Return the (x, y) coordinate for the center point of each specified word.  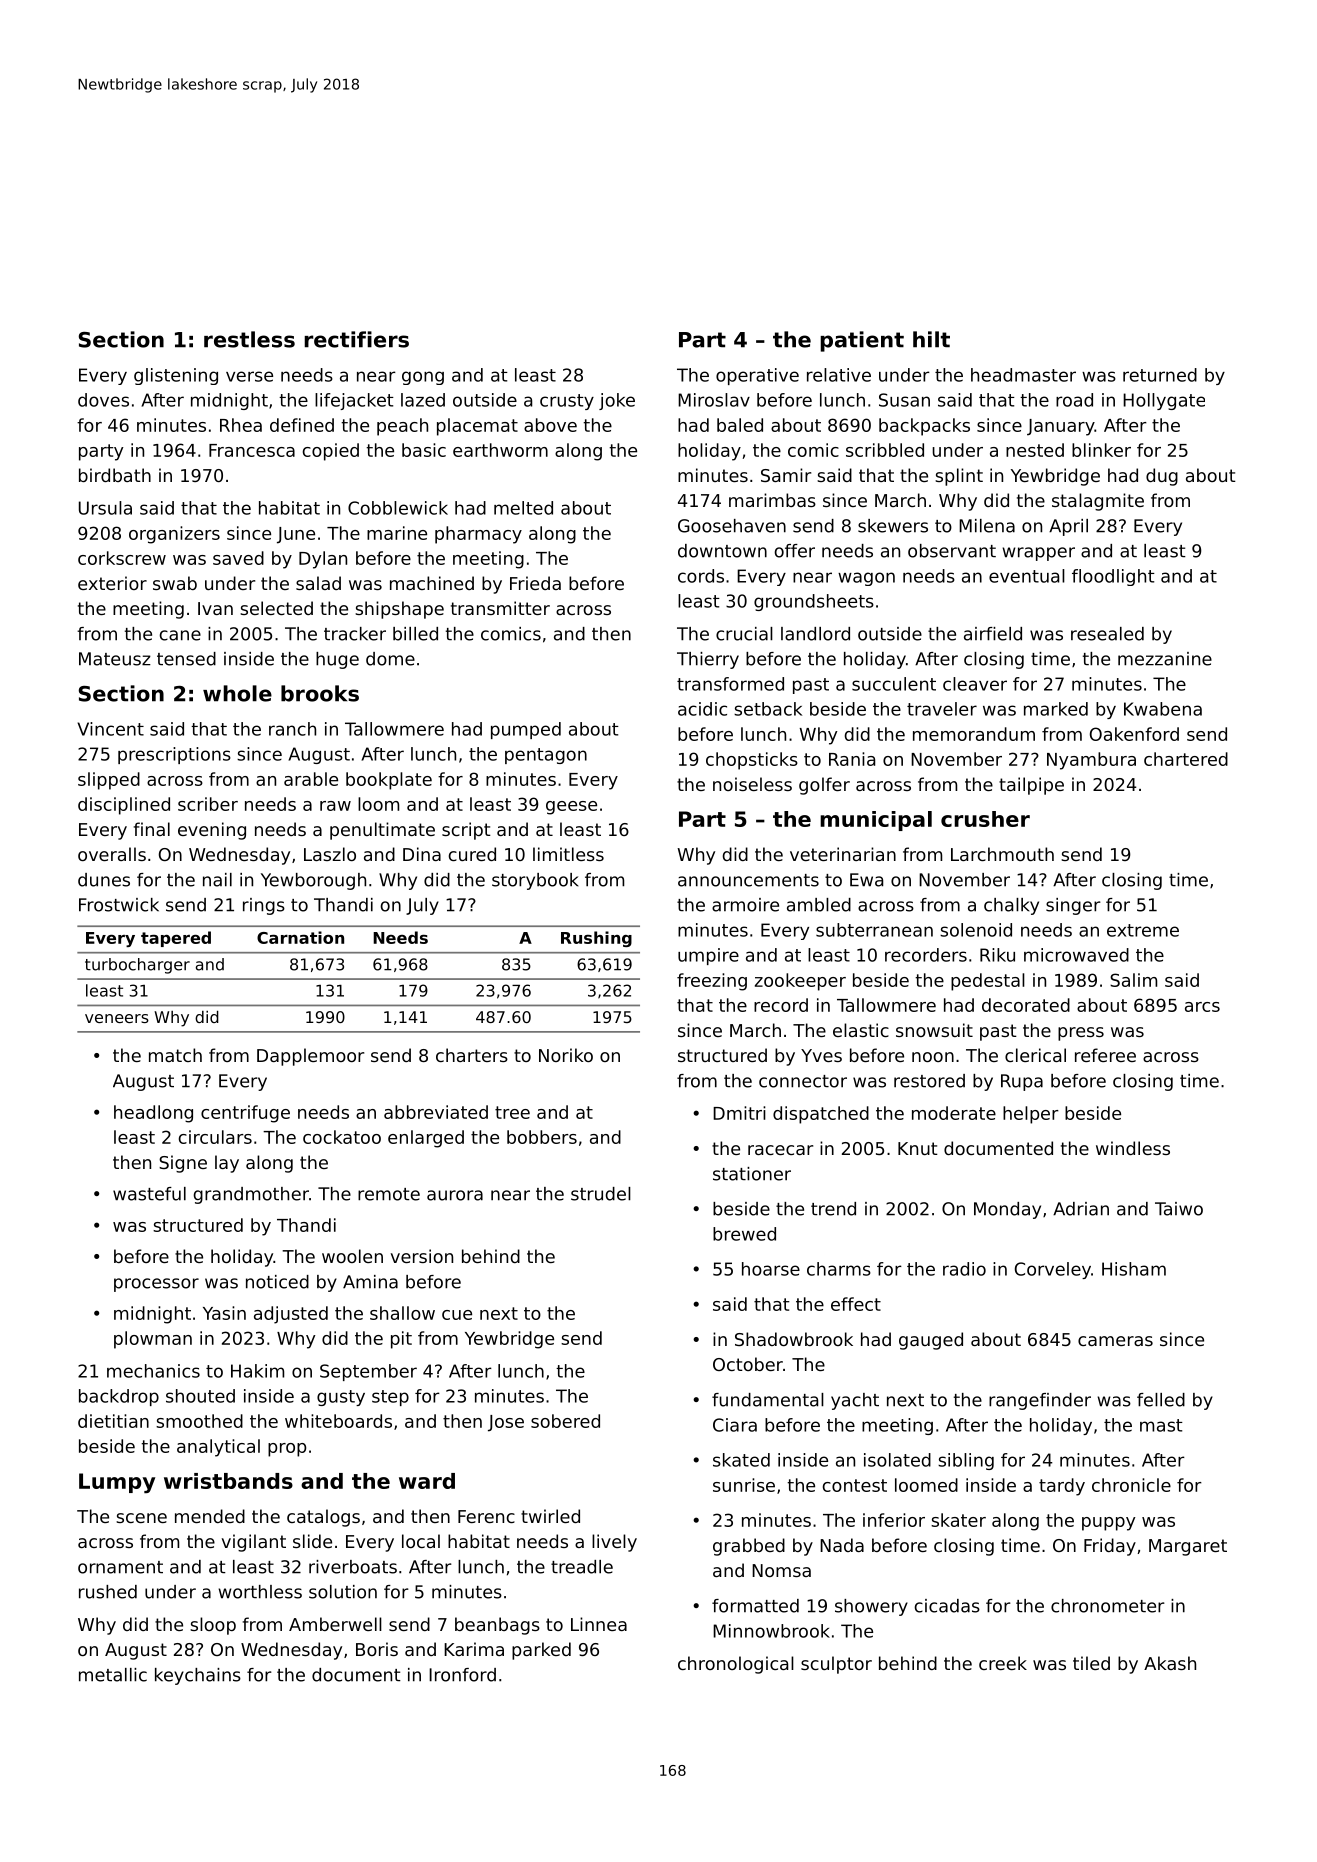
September (368, 1372)
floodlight (1113, 577)
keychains (198, 1676)
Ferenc (486, 1516)
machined (432, 583)
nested (1035, 450)
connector (803, 1081)
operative (757, 376)
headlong (153, 1114)
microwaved (1076, 955)
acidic (702, 709)
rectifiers (356, 339)
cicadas (947, 1606)
